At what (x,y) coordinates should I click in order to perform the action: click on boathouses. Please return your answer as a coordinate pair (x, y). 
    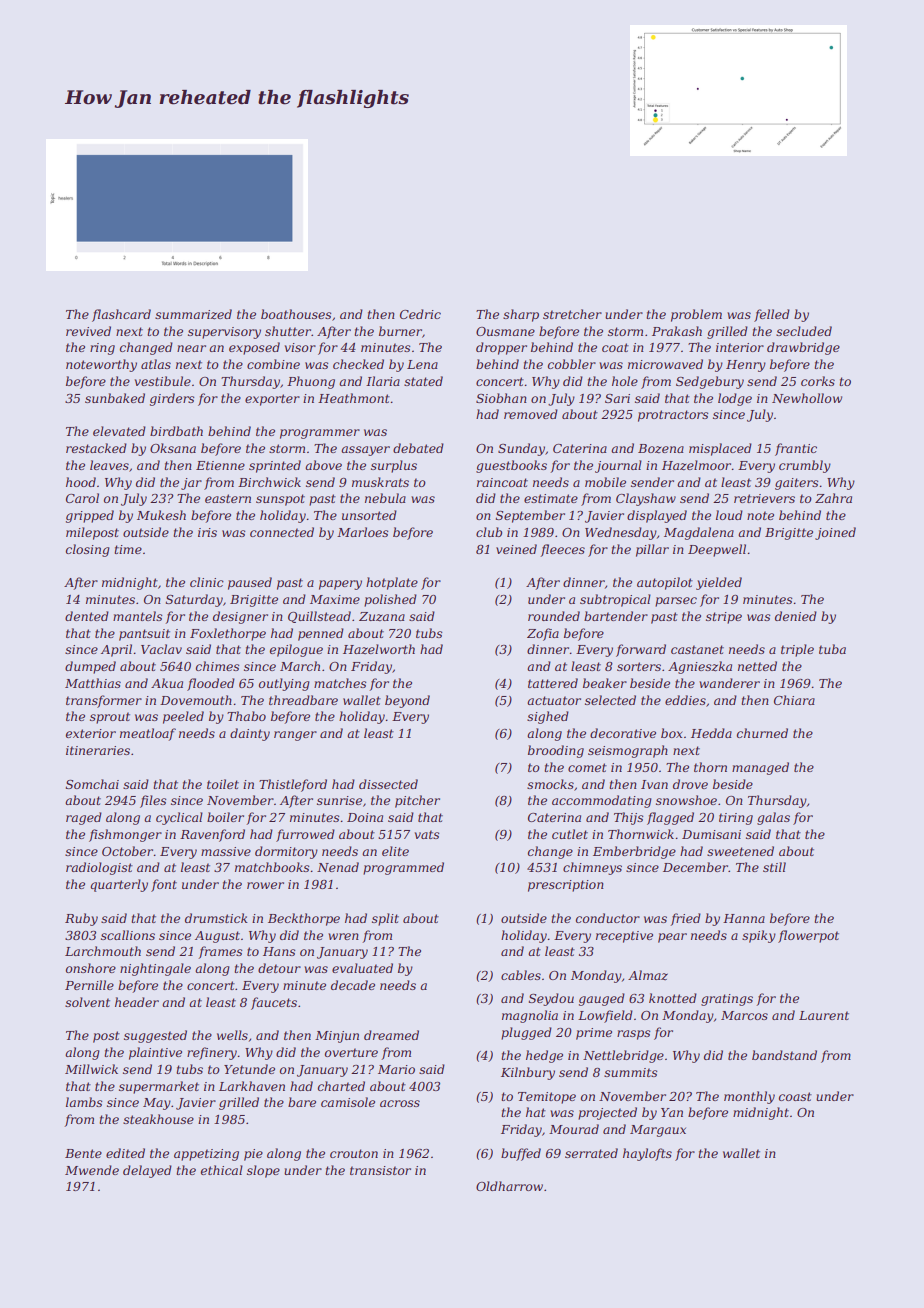
    Looking at the image, I should click on (296, 314).
